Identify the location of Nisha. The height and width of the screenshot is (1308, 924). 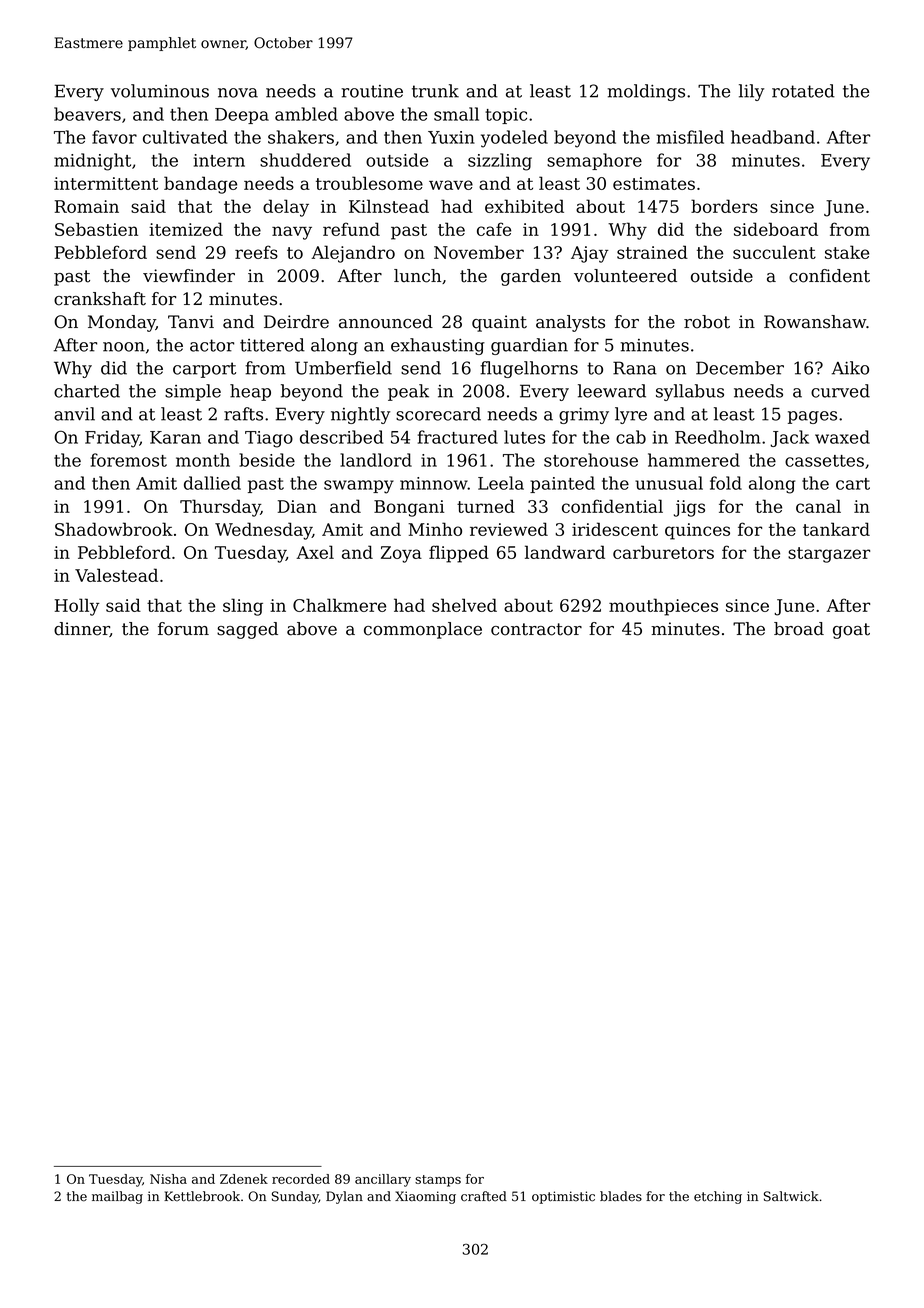
(168, 1179).
